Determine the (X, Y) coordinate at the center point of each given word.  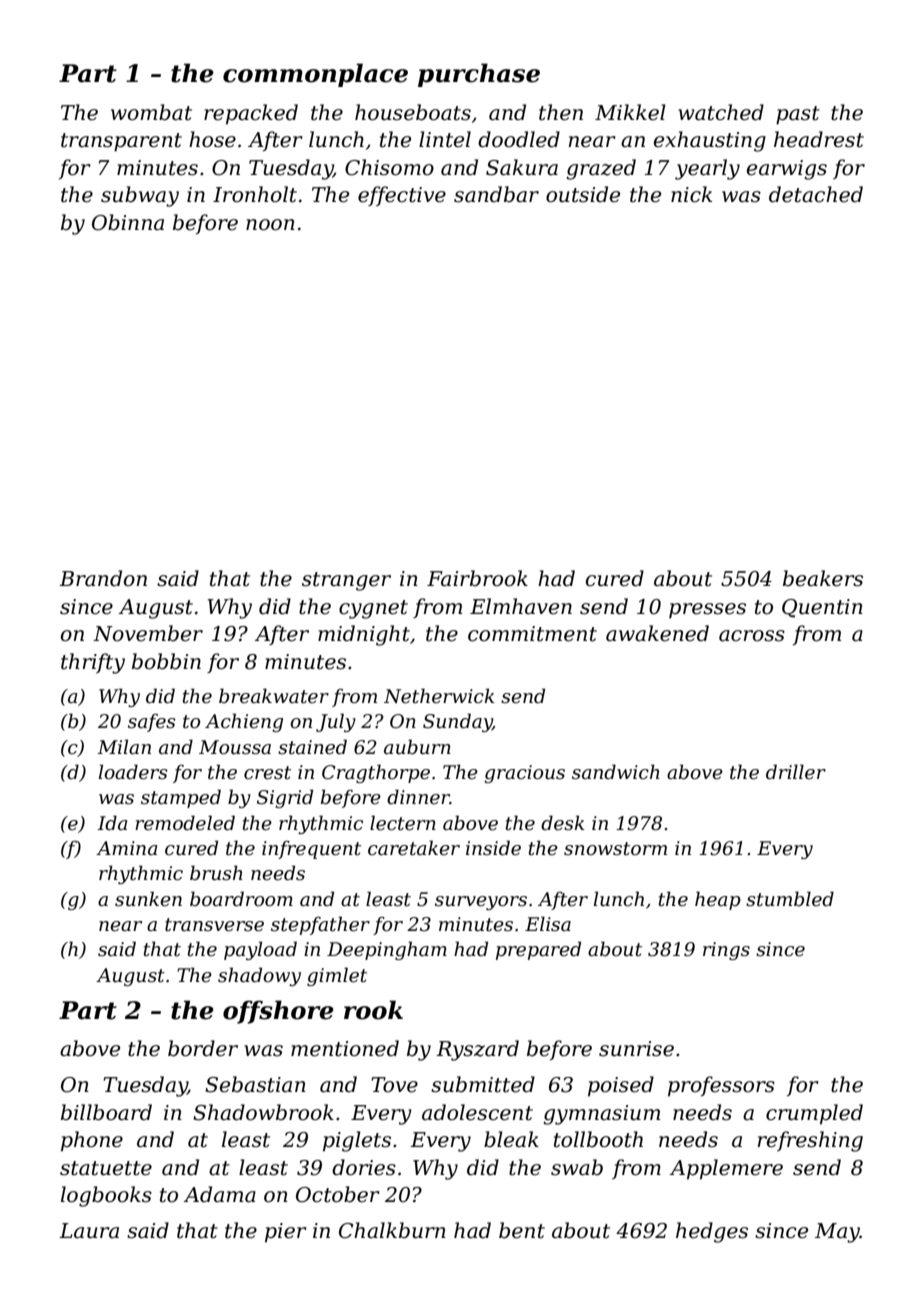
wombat (151, 112)
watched (721, 112)
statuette (106, 1168)
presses (707, 611)
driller (796, 772)
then (561, 112)
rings (726, 951)
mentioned (345, 1048)
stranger (346, 581)
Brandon (103, 578)
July (336, 722)
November (148, 633)
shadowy (259, 976)
